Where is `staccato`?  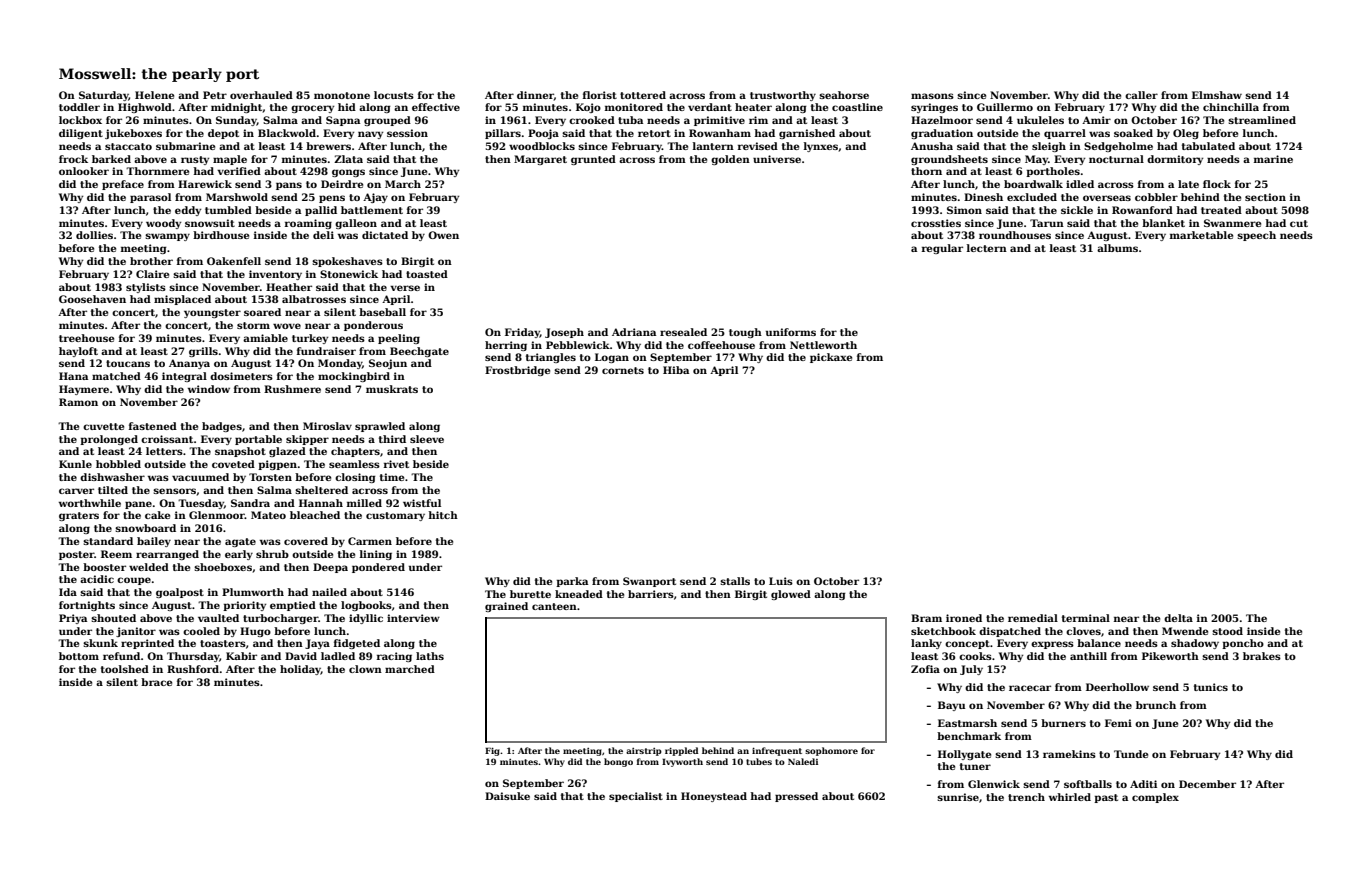
staccato is located at coordinates (128, 146).
